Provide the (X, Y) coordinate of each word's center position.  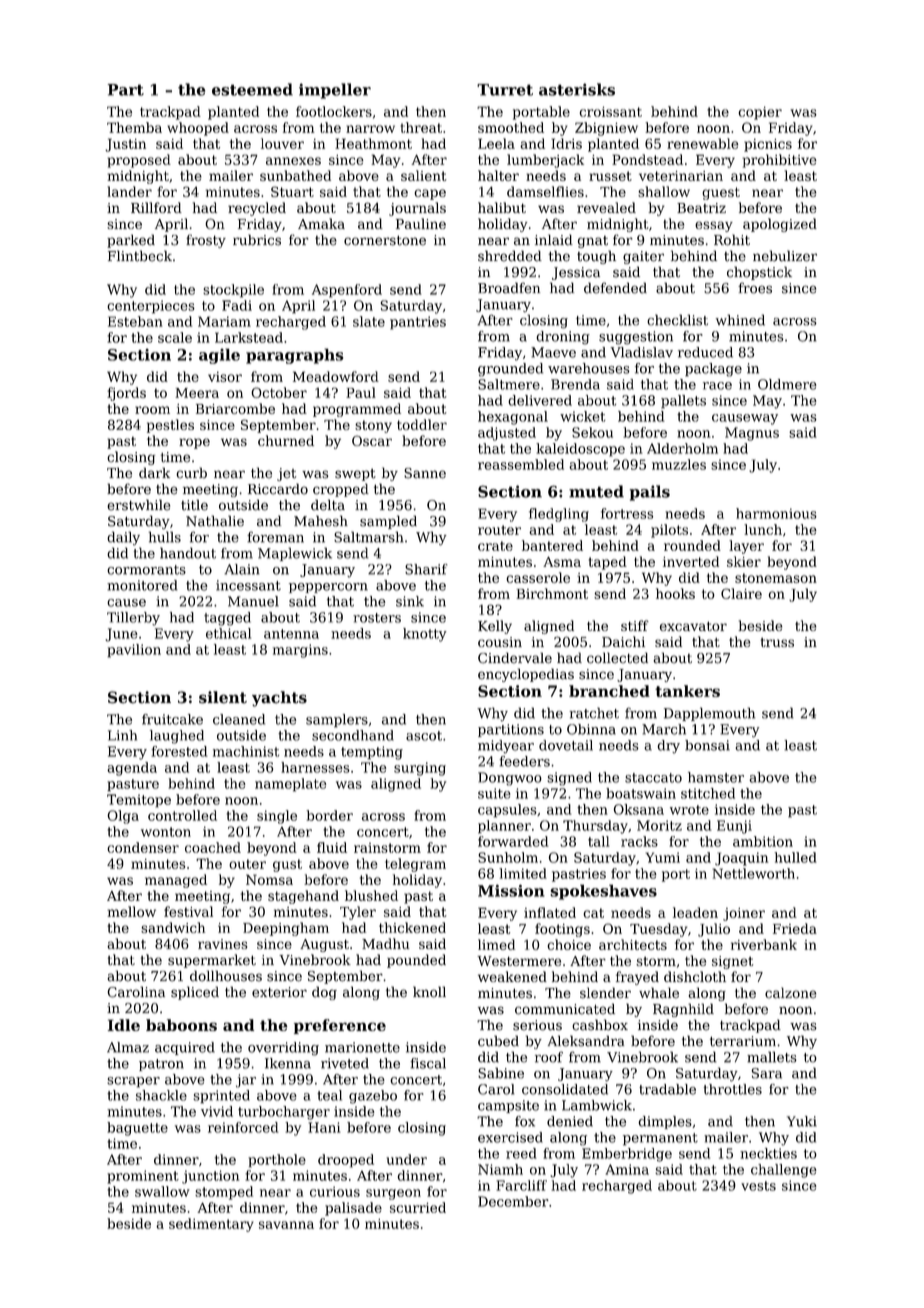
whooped (198, 129)
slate (369, 321)
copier (760, 113)
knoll (429, 992)
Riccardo (278, 489)
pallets (683, 402)
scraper (133, 1082)
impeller (335, 91)
